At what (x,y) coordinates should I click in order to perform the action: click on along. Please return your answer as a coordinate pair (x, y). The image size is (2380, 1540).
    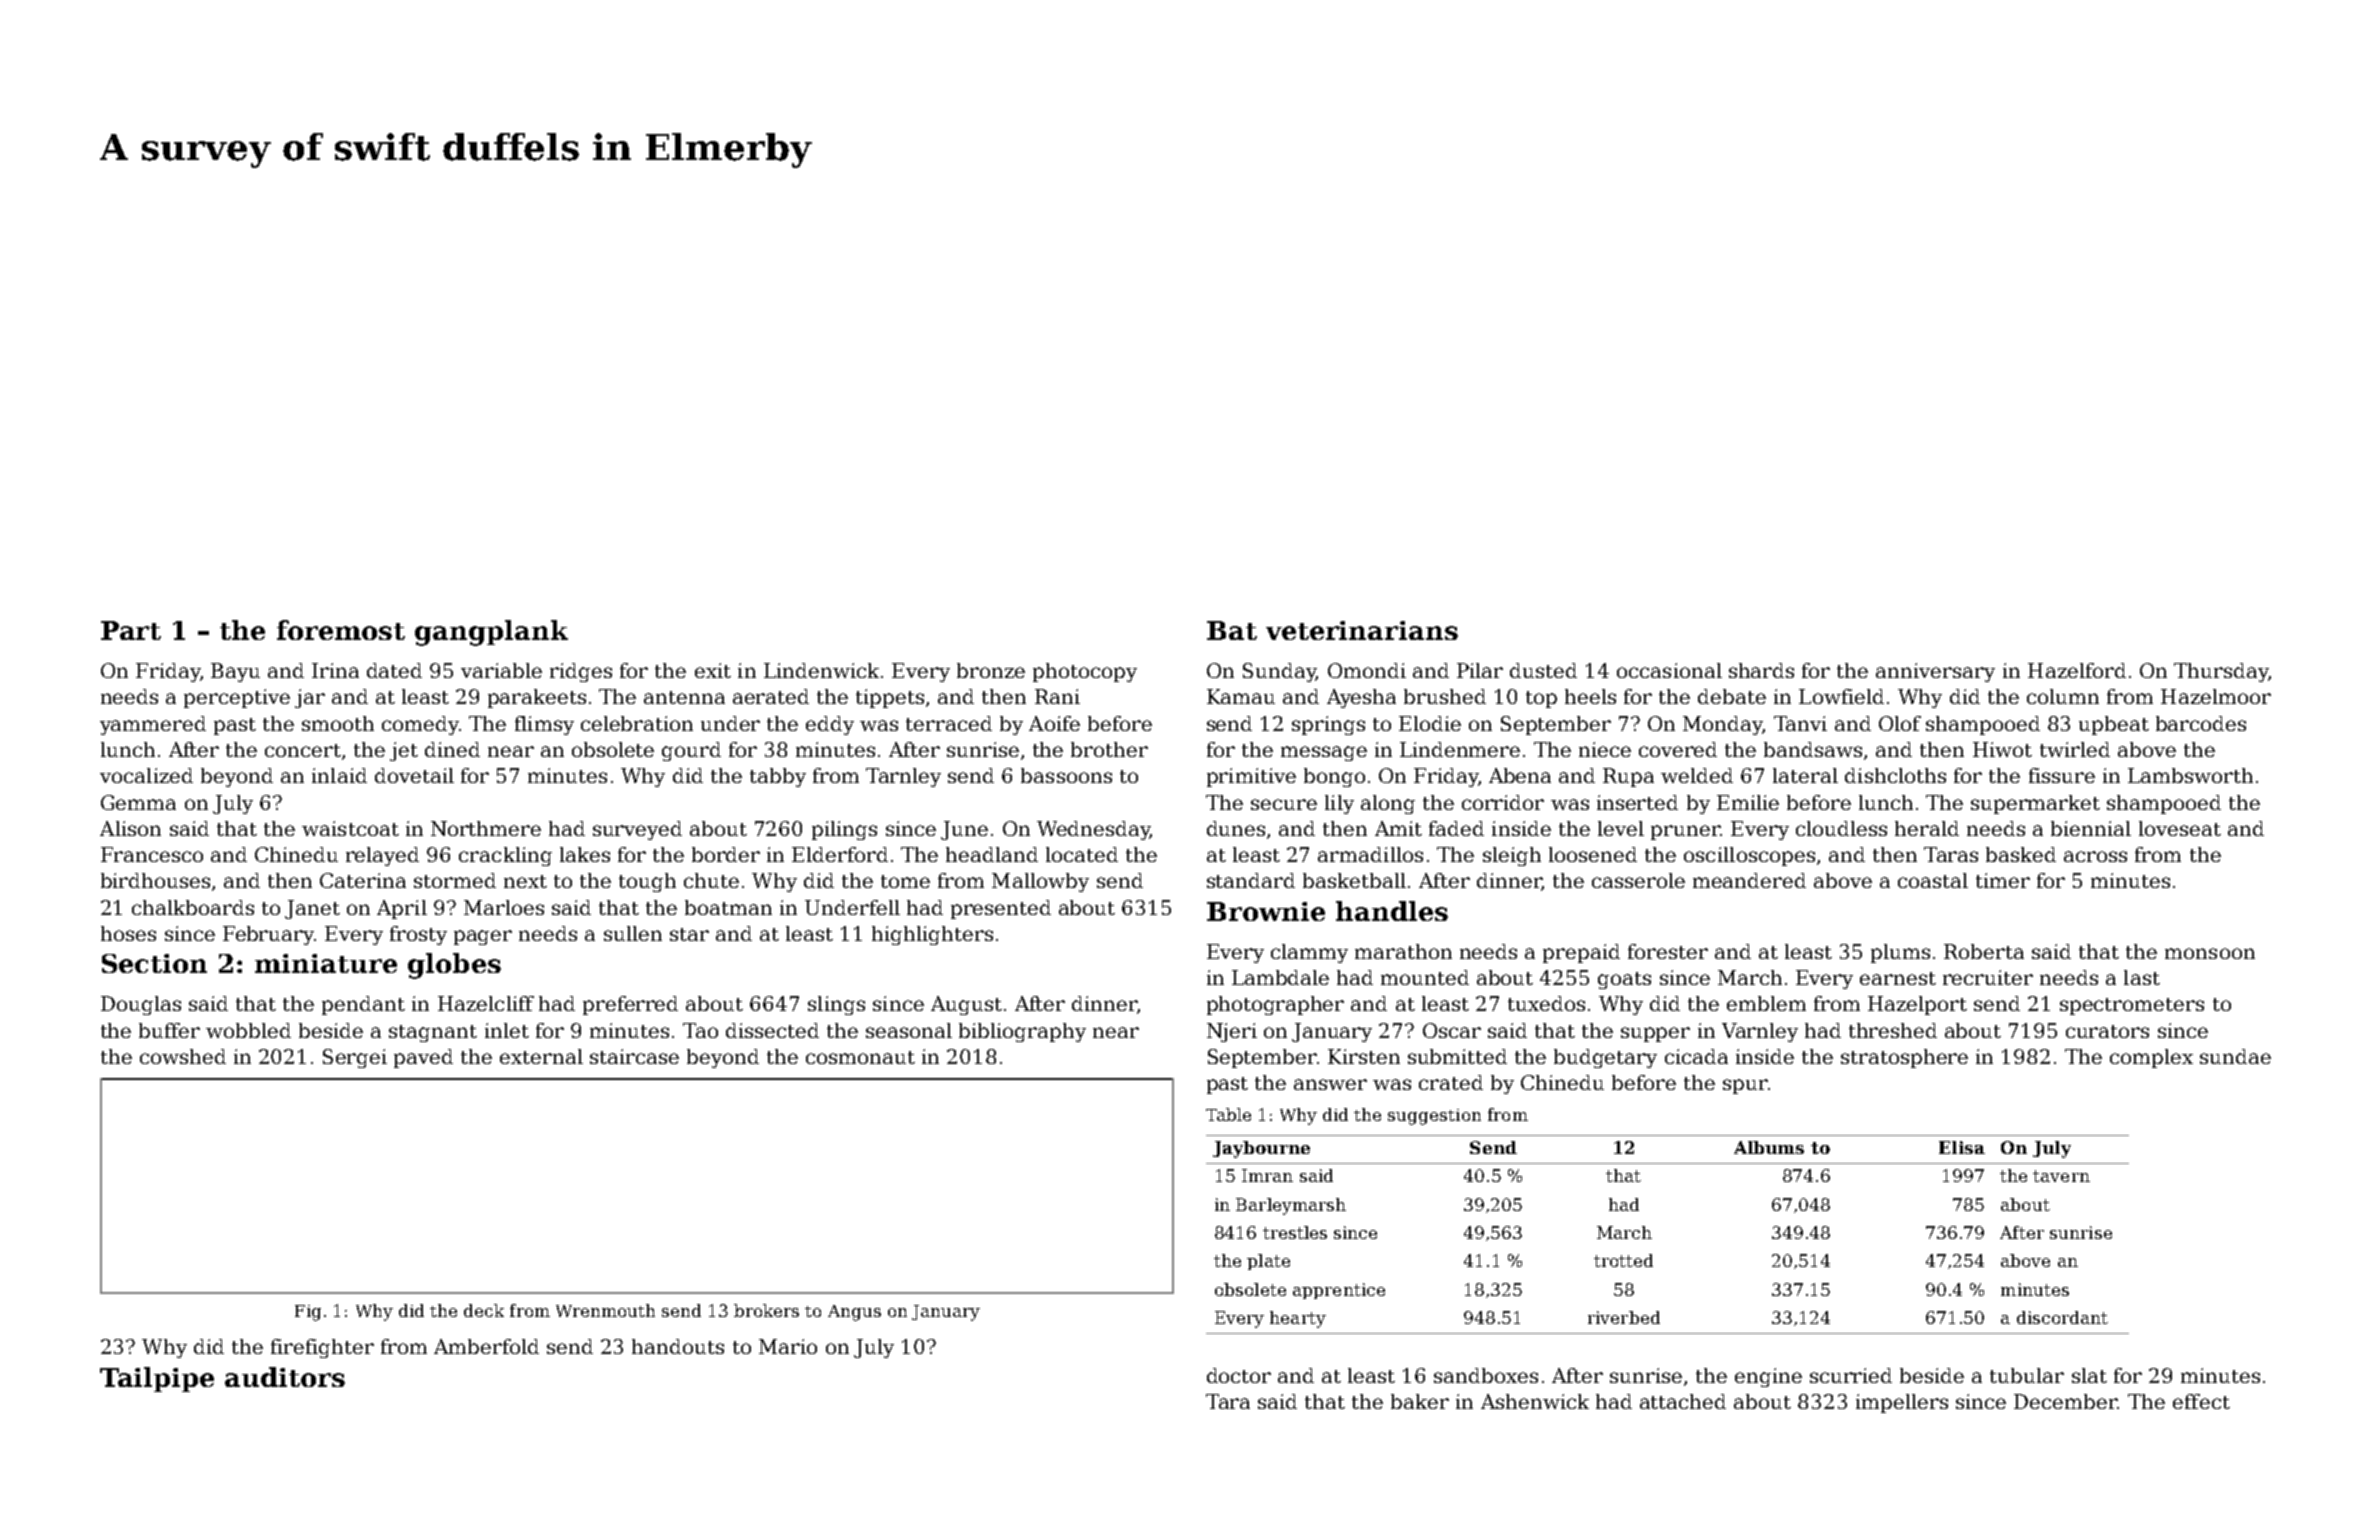
    Looking at the image, I should click on (1388, 804).
